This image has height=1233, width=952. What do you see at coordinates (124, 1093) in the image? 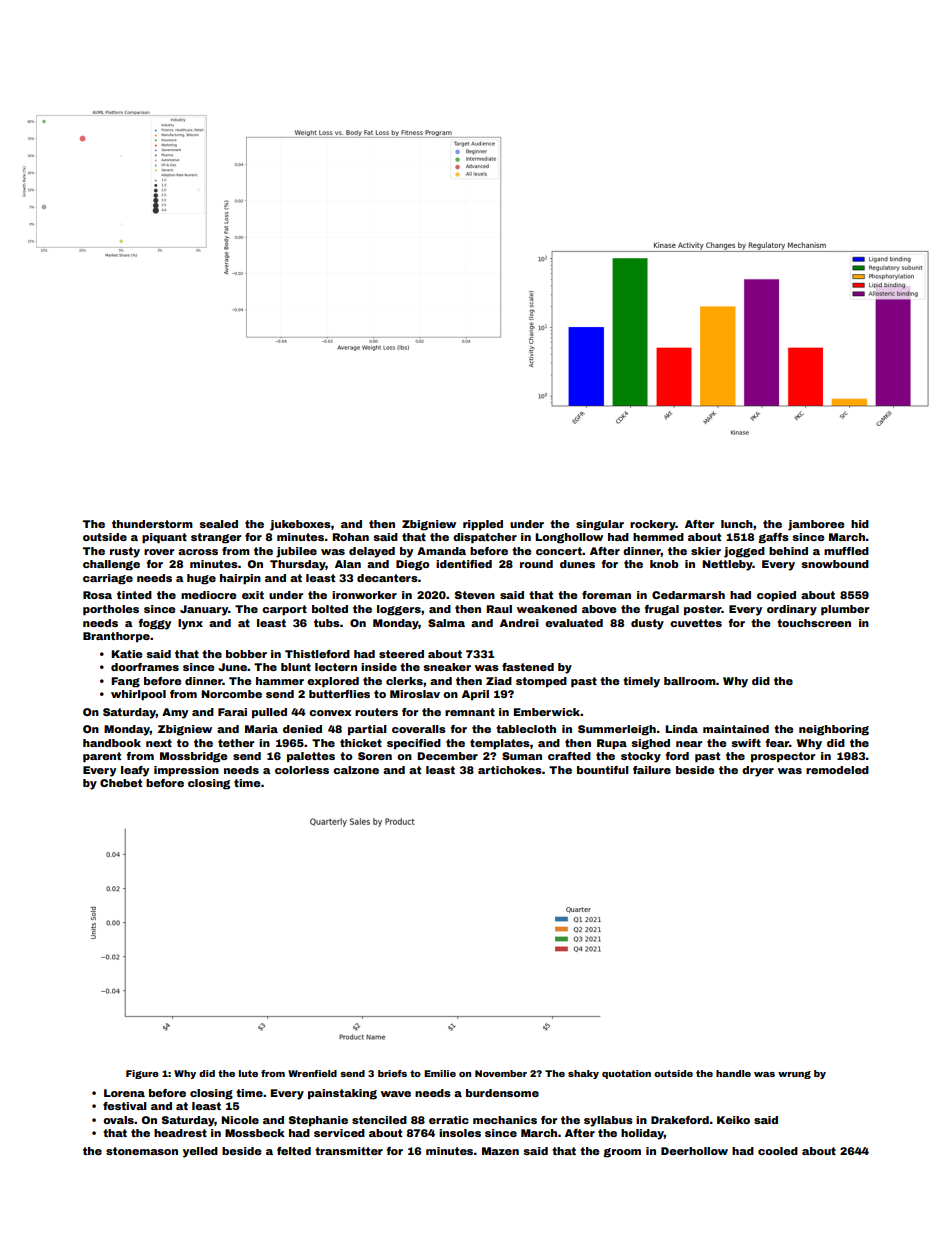
I see `Lorena` at bounding box center [124, 1093].
